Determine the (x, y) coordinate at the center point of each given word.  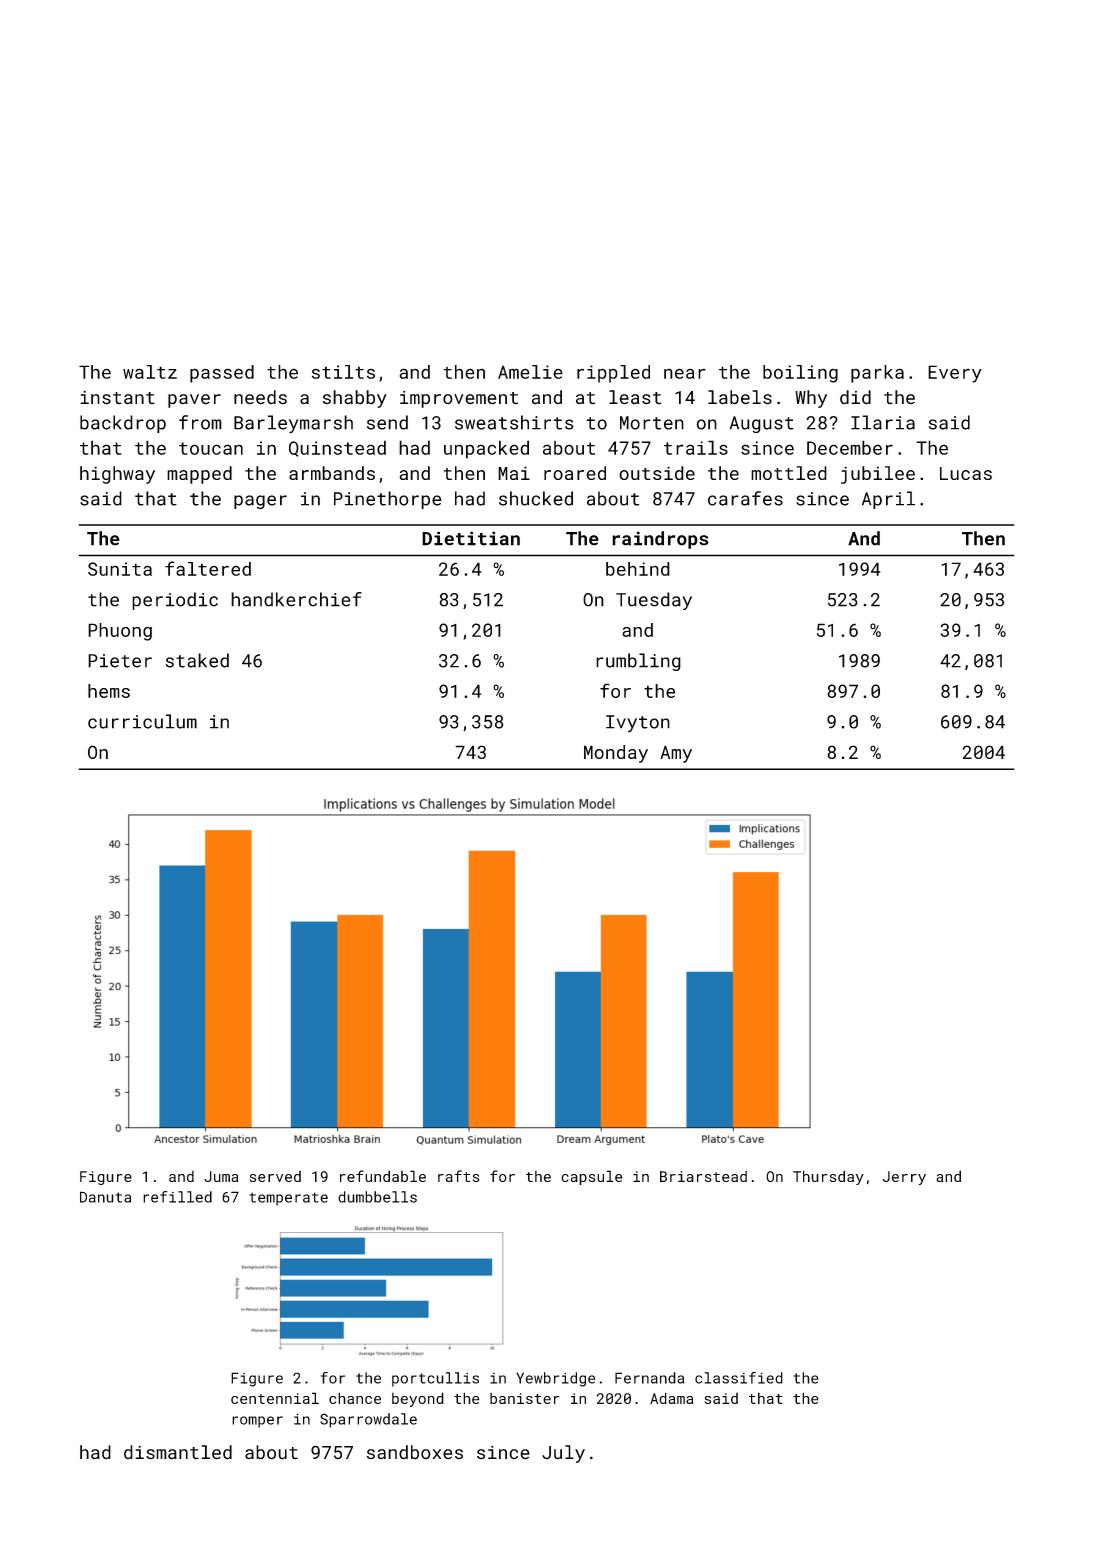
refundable (383, 1176)
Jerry (904, 1178)
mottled (789, 473)
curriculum (142, 721)
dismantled (178, 1452)
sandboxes (415, 1452)
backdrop (123, 424)
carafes (745, 498)
